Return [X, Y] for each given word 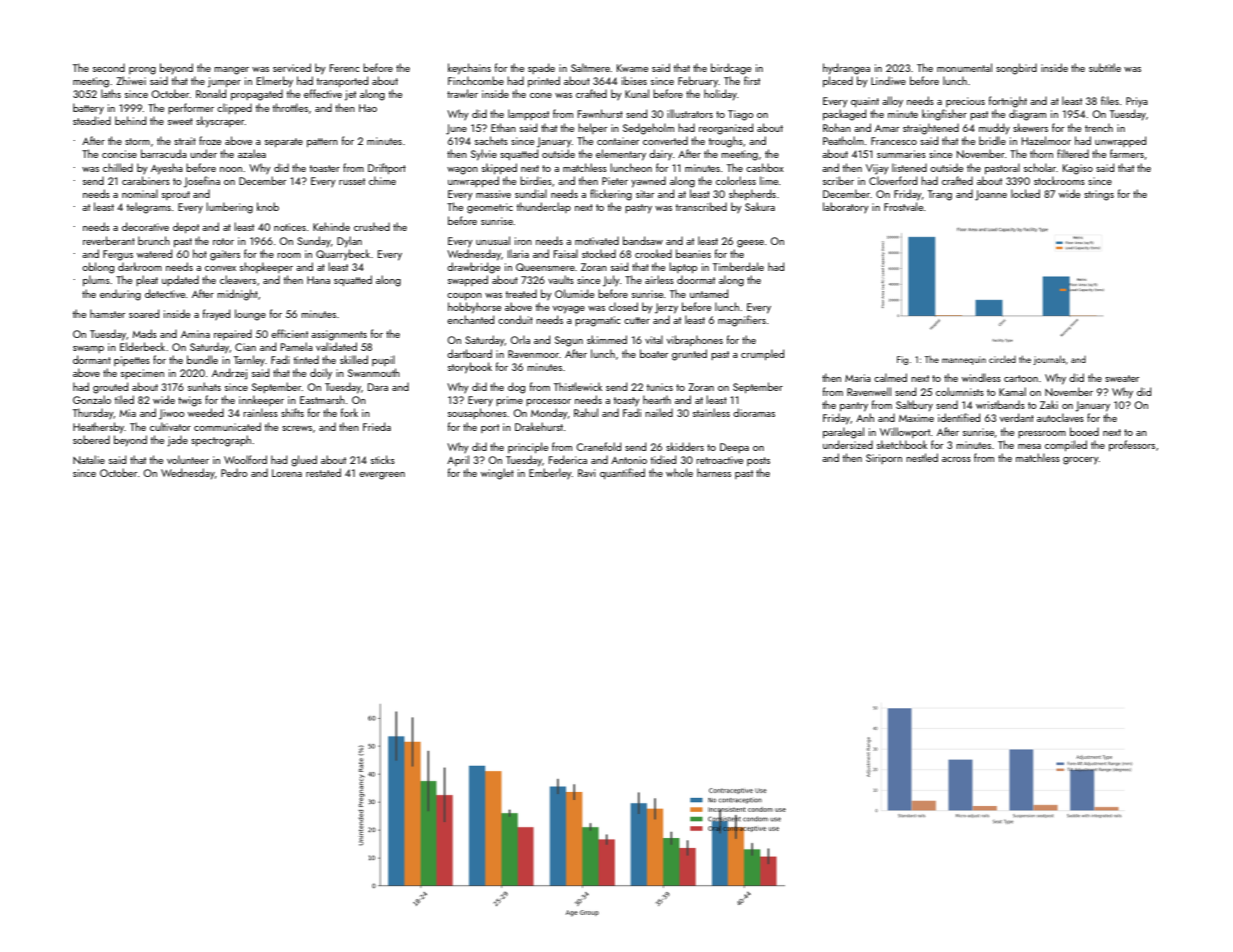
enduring [120, 295]
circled [1002, 359]
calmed [890, 377]
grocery [1081, 461]
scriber [838, 180]
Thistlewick [578, 386]
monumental [964, 67]
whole [679, 472]
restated [323, 472]
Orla [520, 339]
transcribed [701, 206]
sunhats [204, 386]
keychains [469, 69]
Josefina [202, 182]
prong [142, 71]
